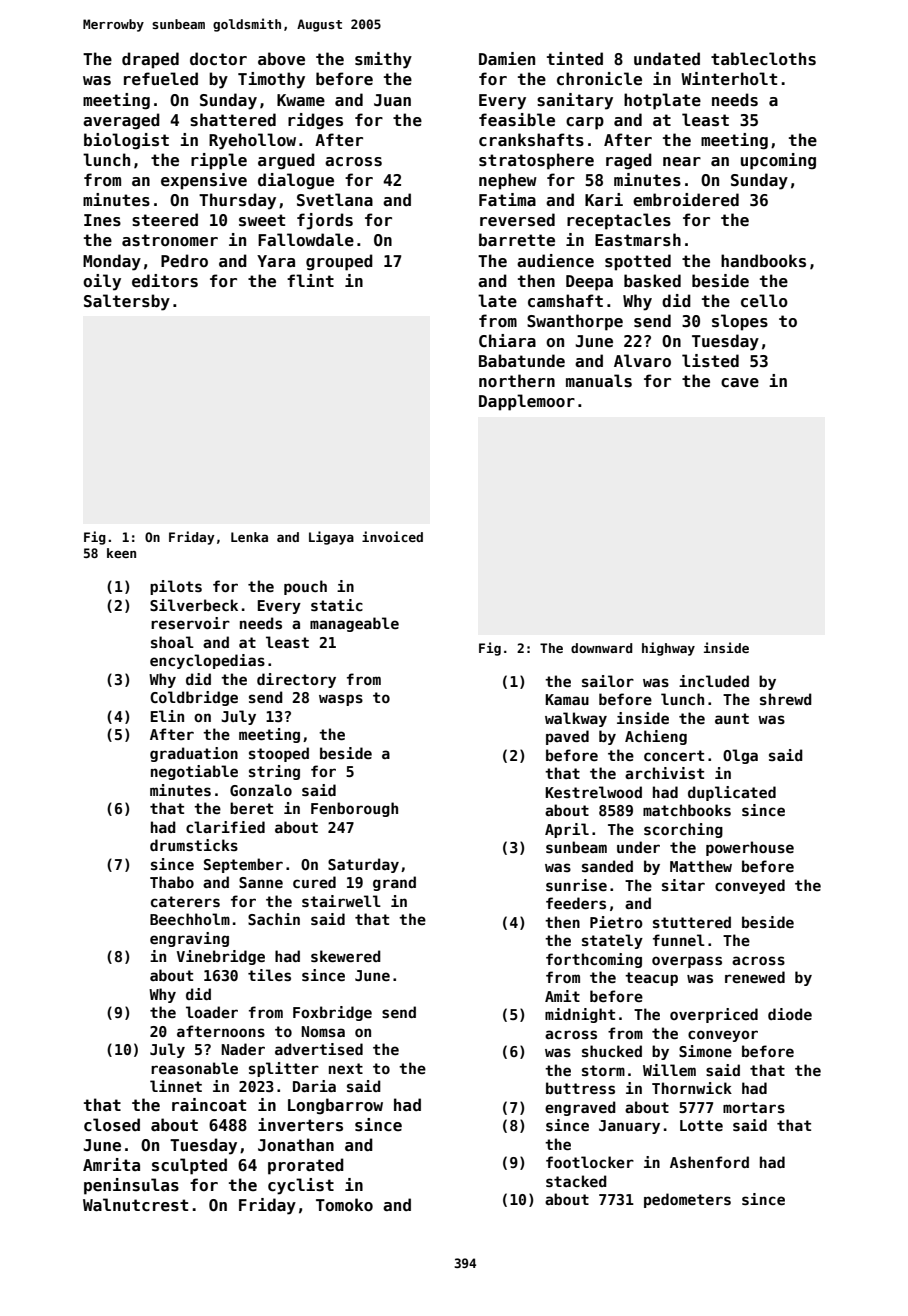  I want to click on conveyed, so click(750, 886).
